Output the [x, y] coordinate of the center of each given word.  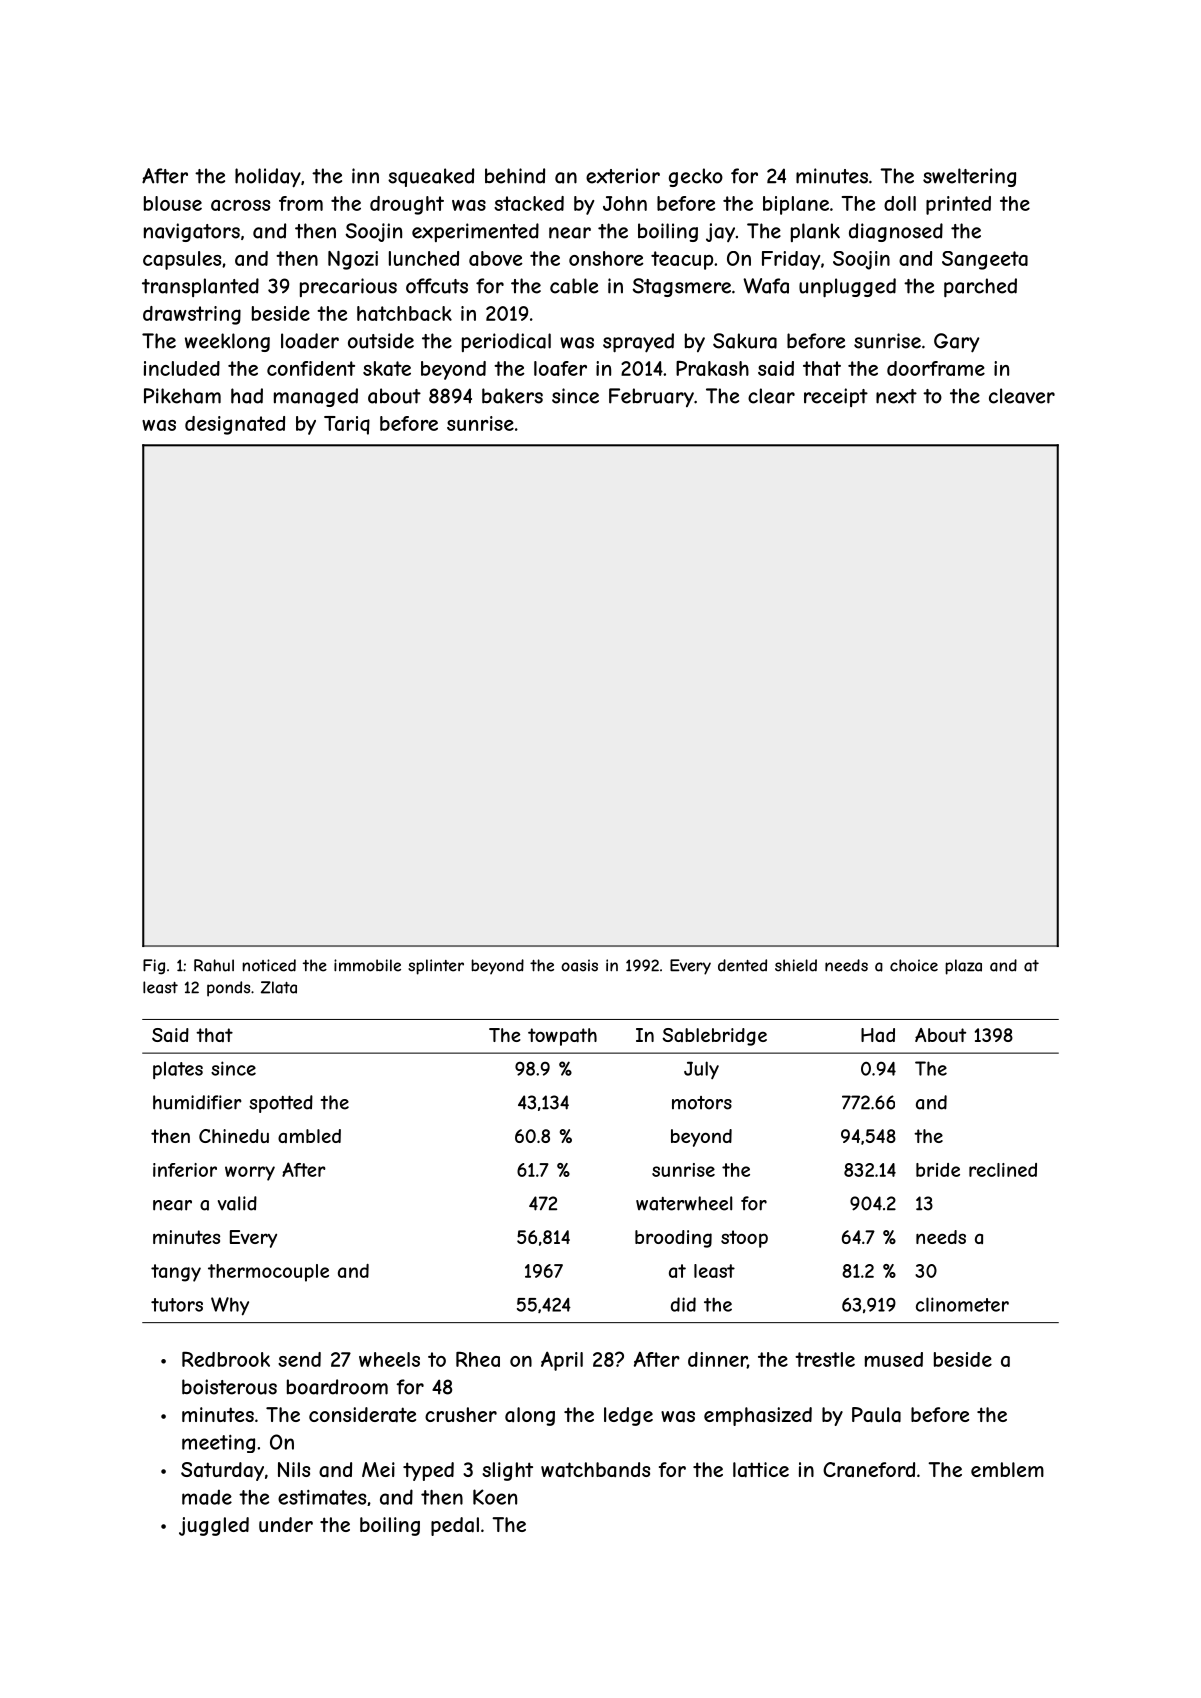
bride [938, 1170]
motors [702, 1103]
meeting [218, 1444]
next [896, 396]
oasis [579, 965]
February [651, 397]
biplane [796, 205]
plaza [963, 967]
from [301, 203]
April [562, 1361]
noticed [269, 965]
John [625, 203]
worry [250, 1173]
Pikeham [182, 396]
